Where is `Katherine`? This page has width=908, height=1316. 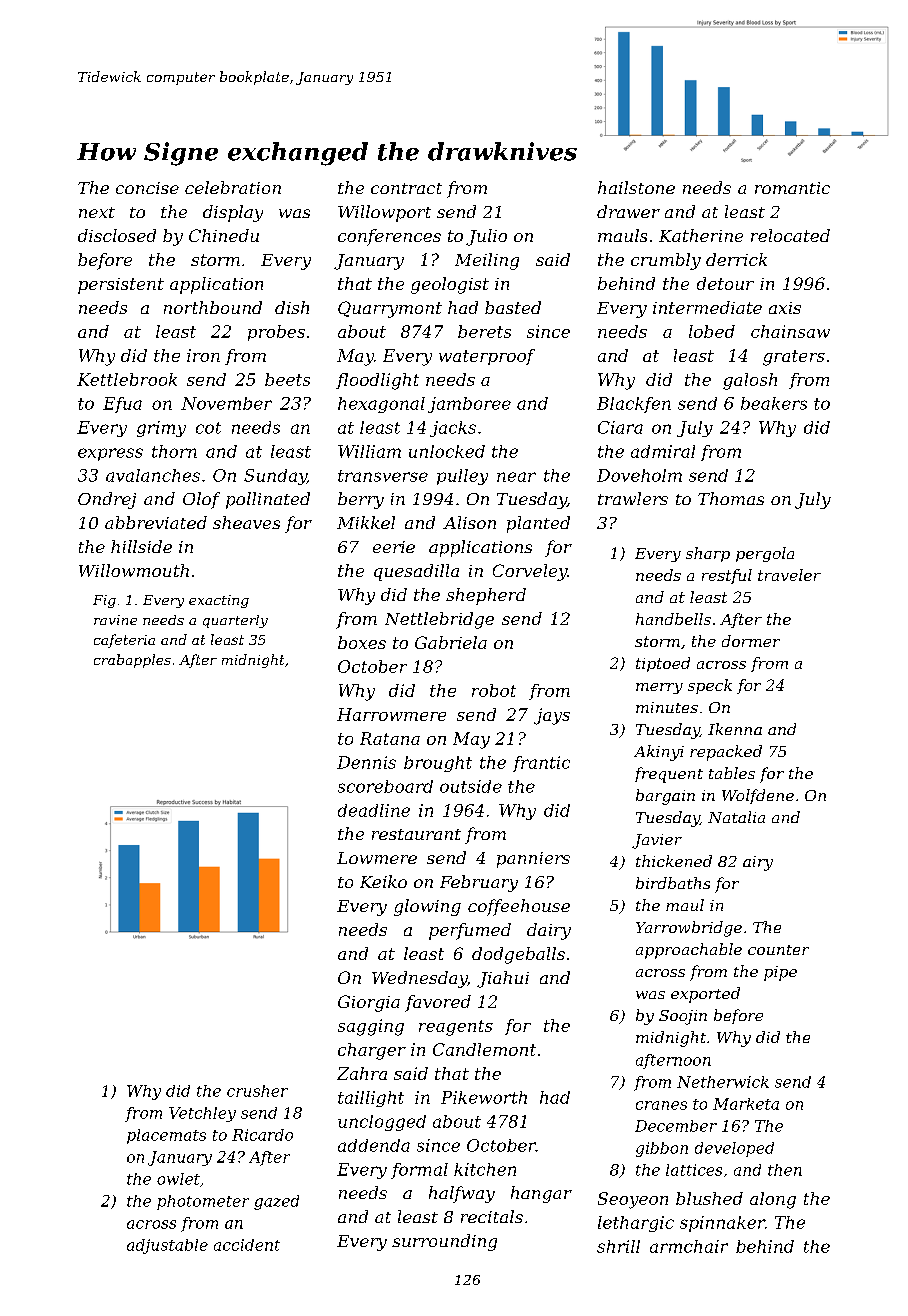 Katherine is located at coordinates (701, 235).
